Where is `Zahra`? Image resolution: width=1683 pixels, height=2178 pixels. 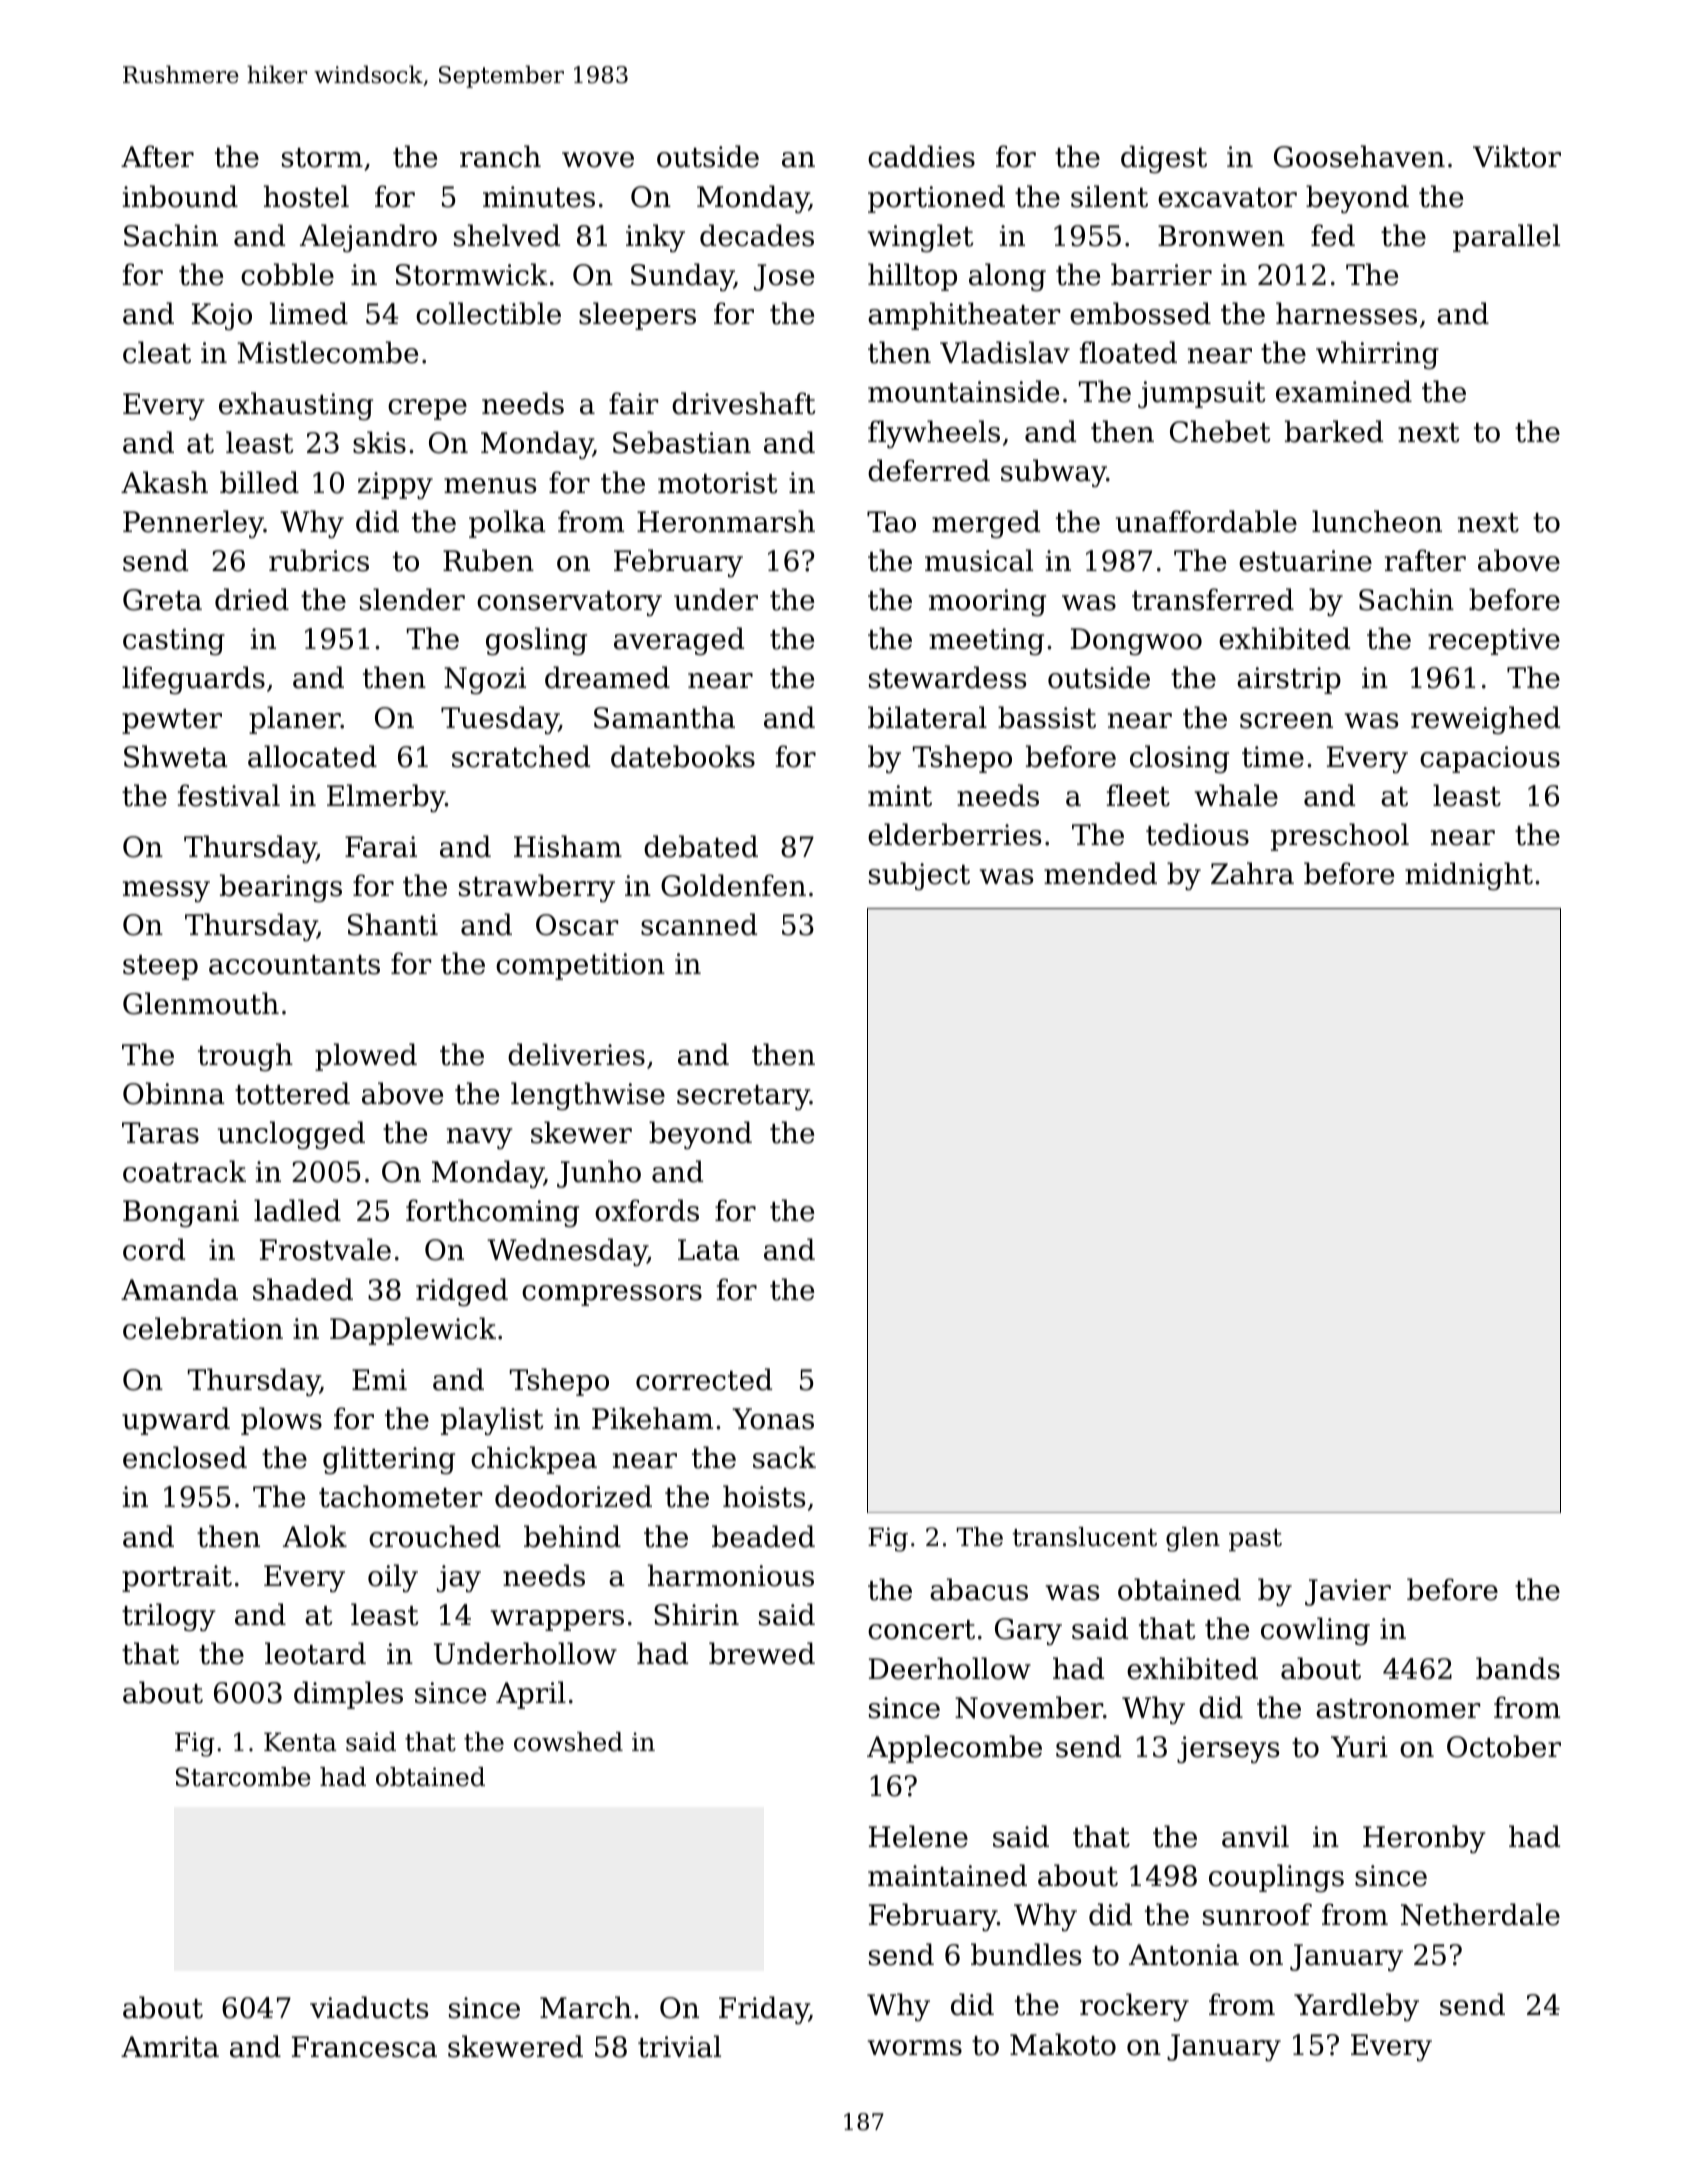 Zahra is located at coordinates (1252, 873).
